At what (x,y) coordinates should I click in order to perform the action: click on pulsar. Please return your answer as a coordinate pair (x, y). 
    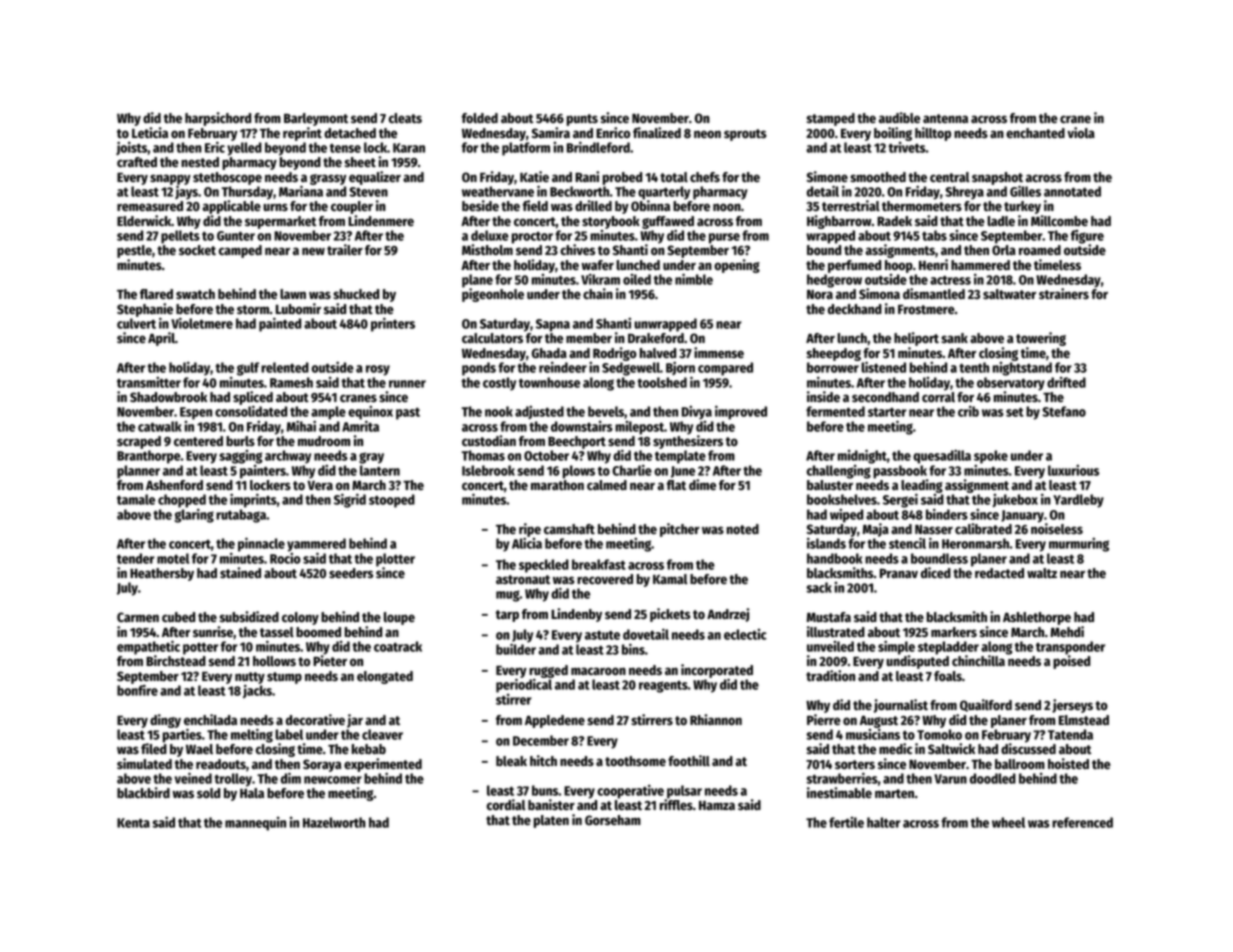
    Looking at the image, I should click on (684, 792).
